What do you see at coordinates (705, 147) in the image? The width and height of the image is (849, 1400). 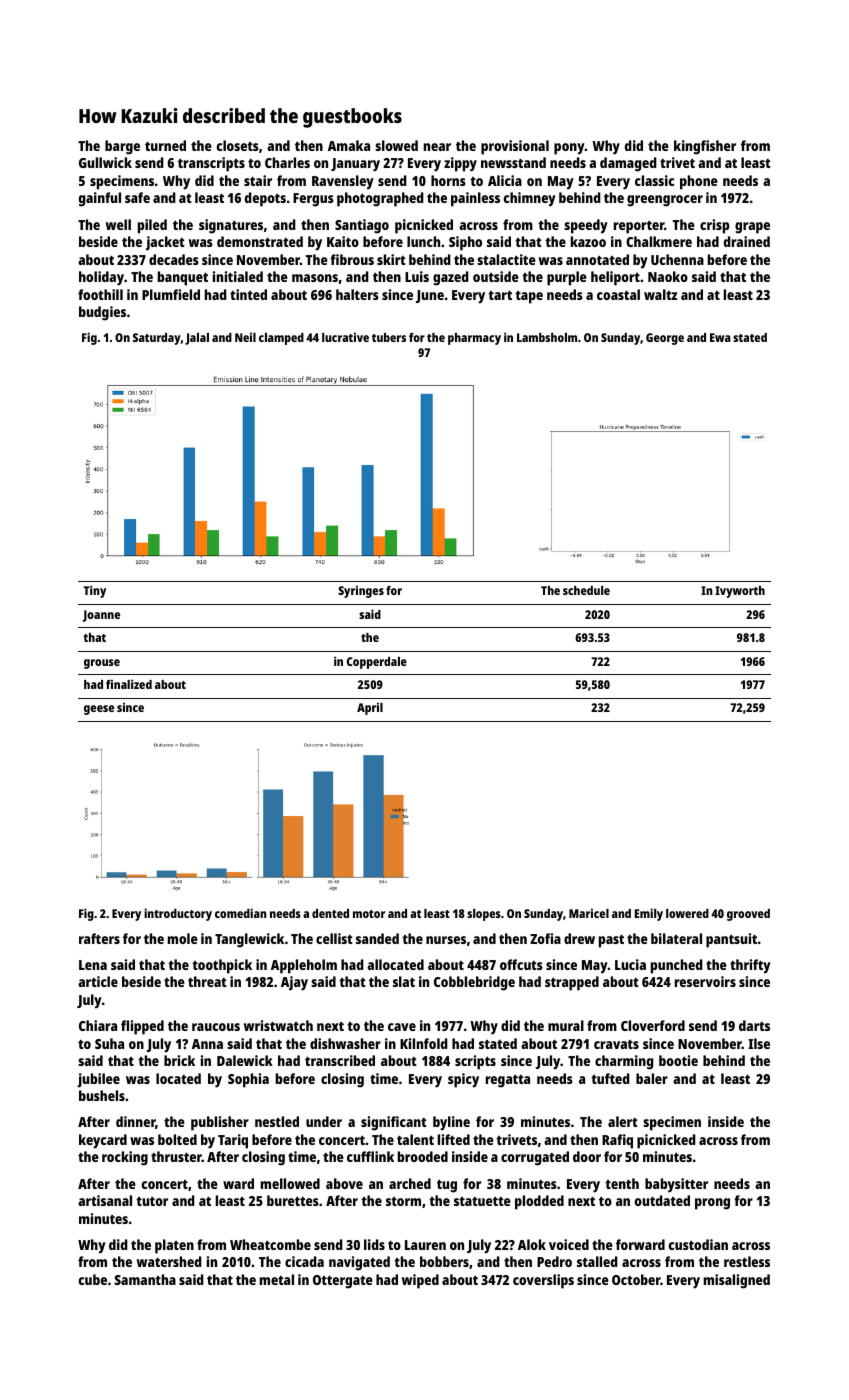 I see `kingfisher` at bounding box center [705, 147].
